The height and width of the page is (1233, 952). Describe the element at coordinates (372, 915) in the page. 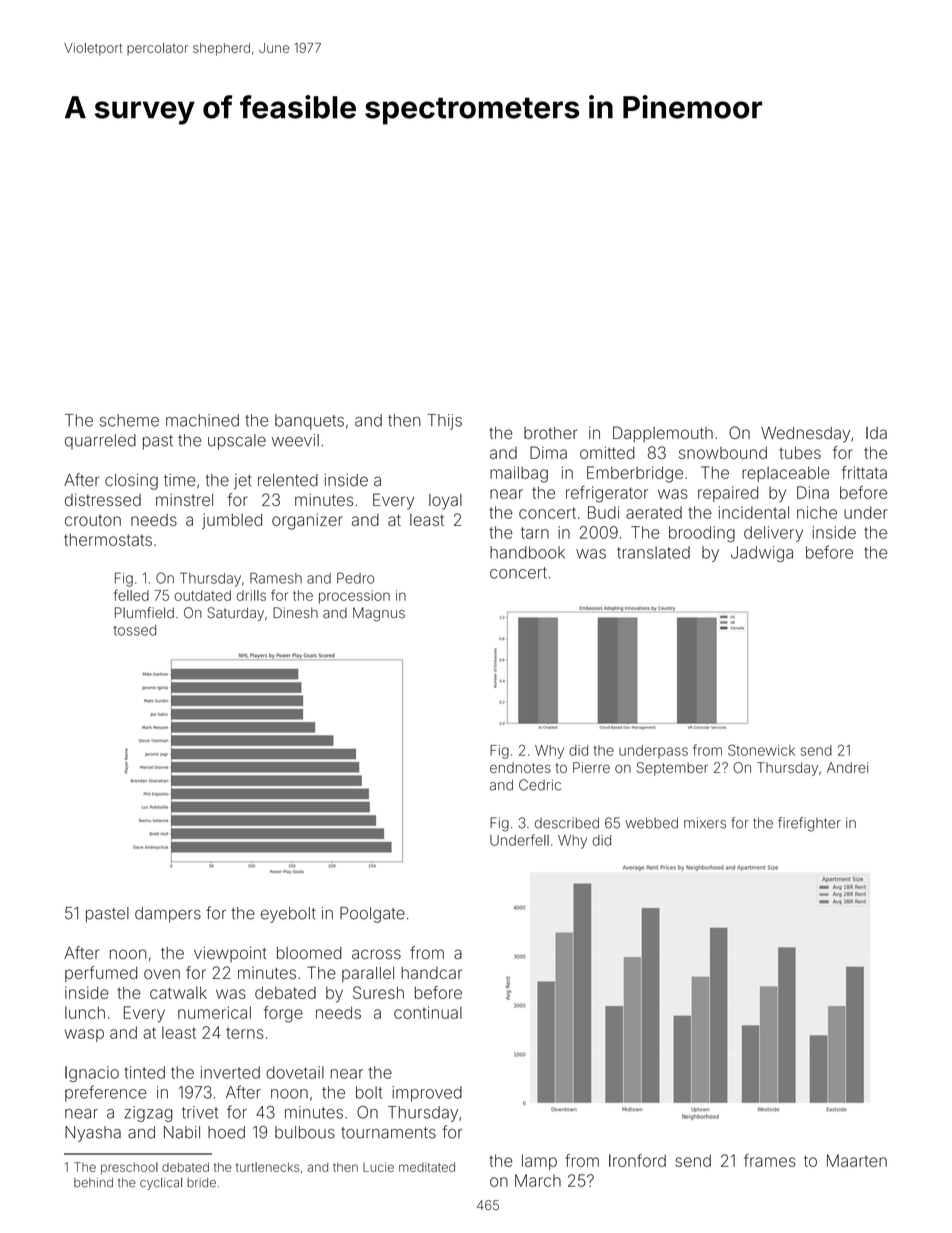

I see `Poolgate` at that location.
